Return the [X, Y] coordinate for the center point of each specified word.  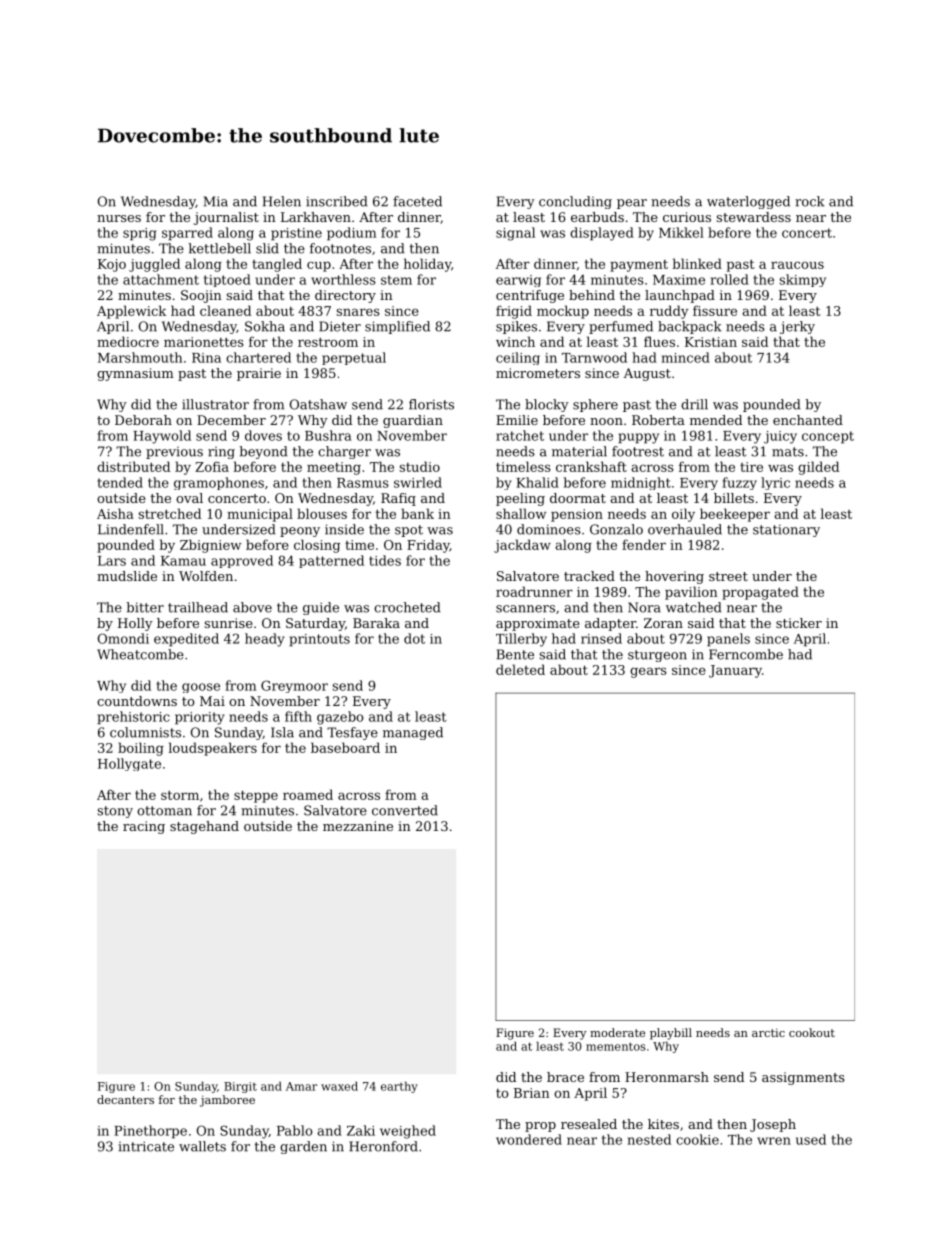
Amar [302, 1086]
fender [644, 544]
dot [414, 638]
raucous [797, 265]
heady [265, 640]
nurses [119, 218]
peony [300, 532]
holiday [427, 265]
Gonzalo [616, 529]
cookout [812, 1032]
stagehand [204, 827]
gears [648, 672]
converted [405, 810]
